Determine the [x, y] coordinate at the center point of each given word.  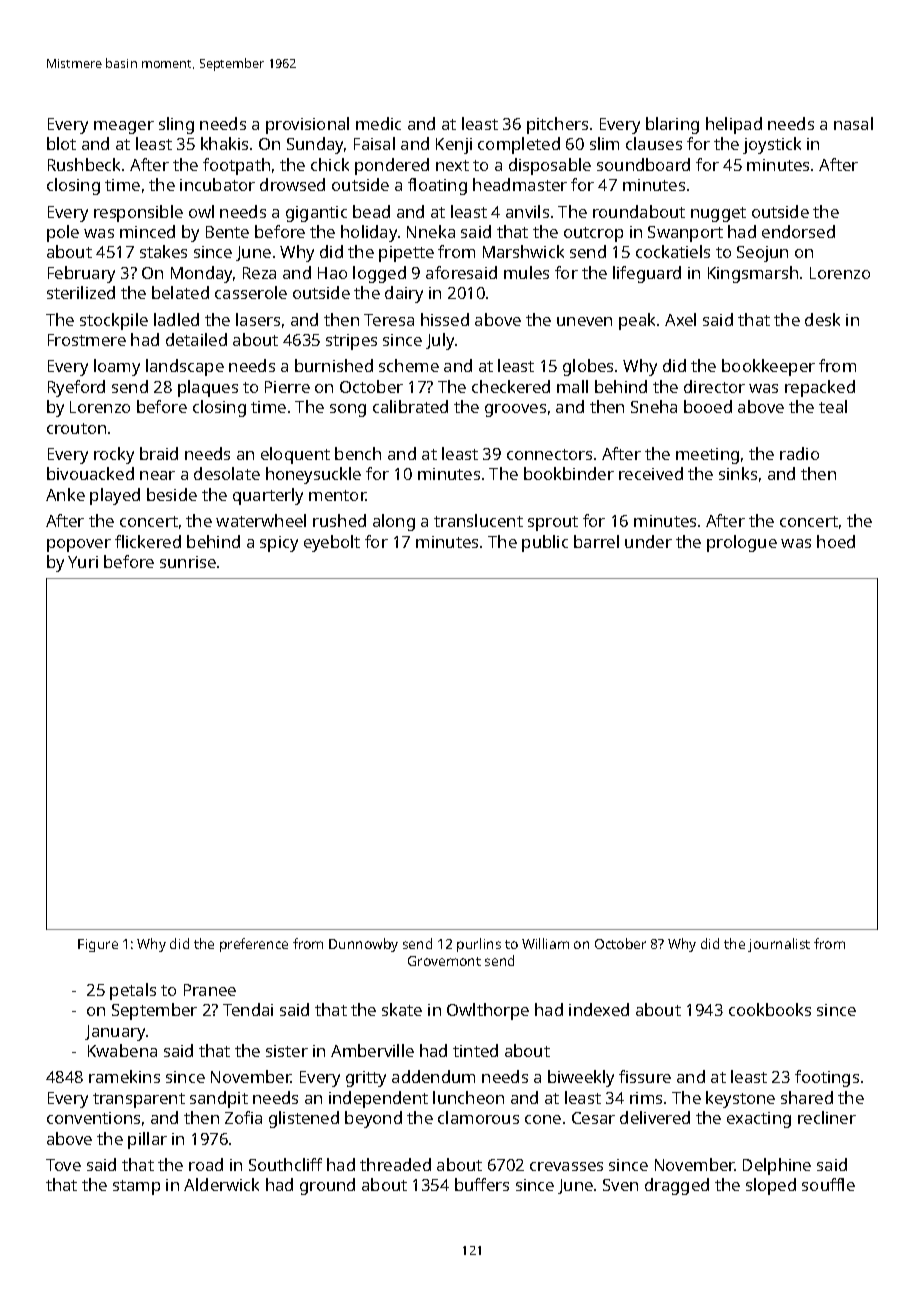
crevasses [566, 1166]
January [115, 1033]
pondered [392, 166]
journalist [779, 945]
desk [822, 319]
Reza [259, 273]
